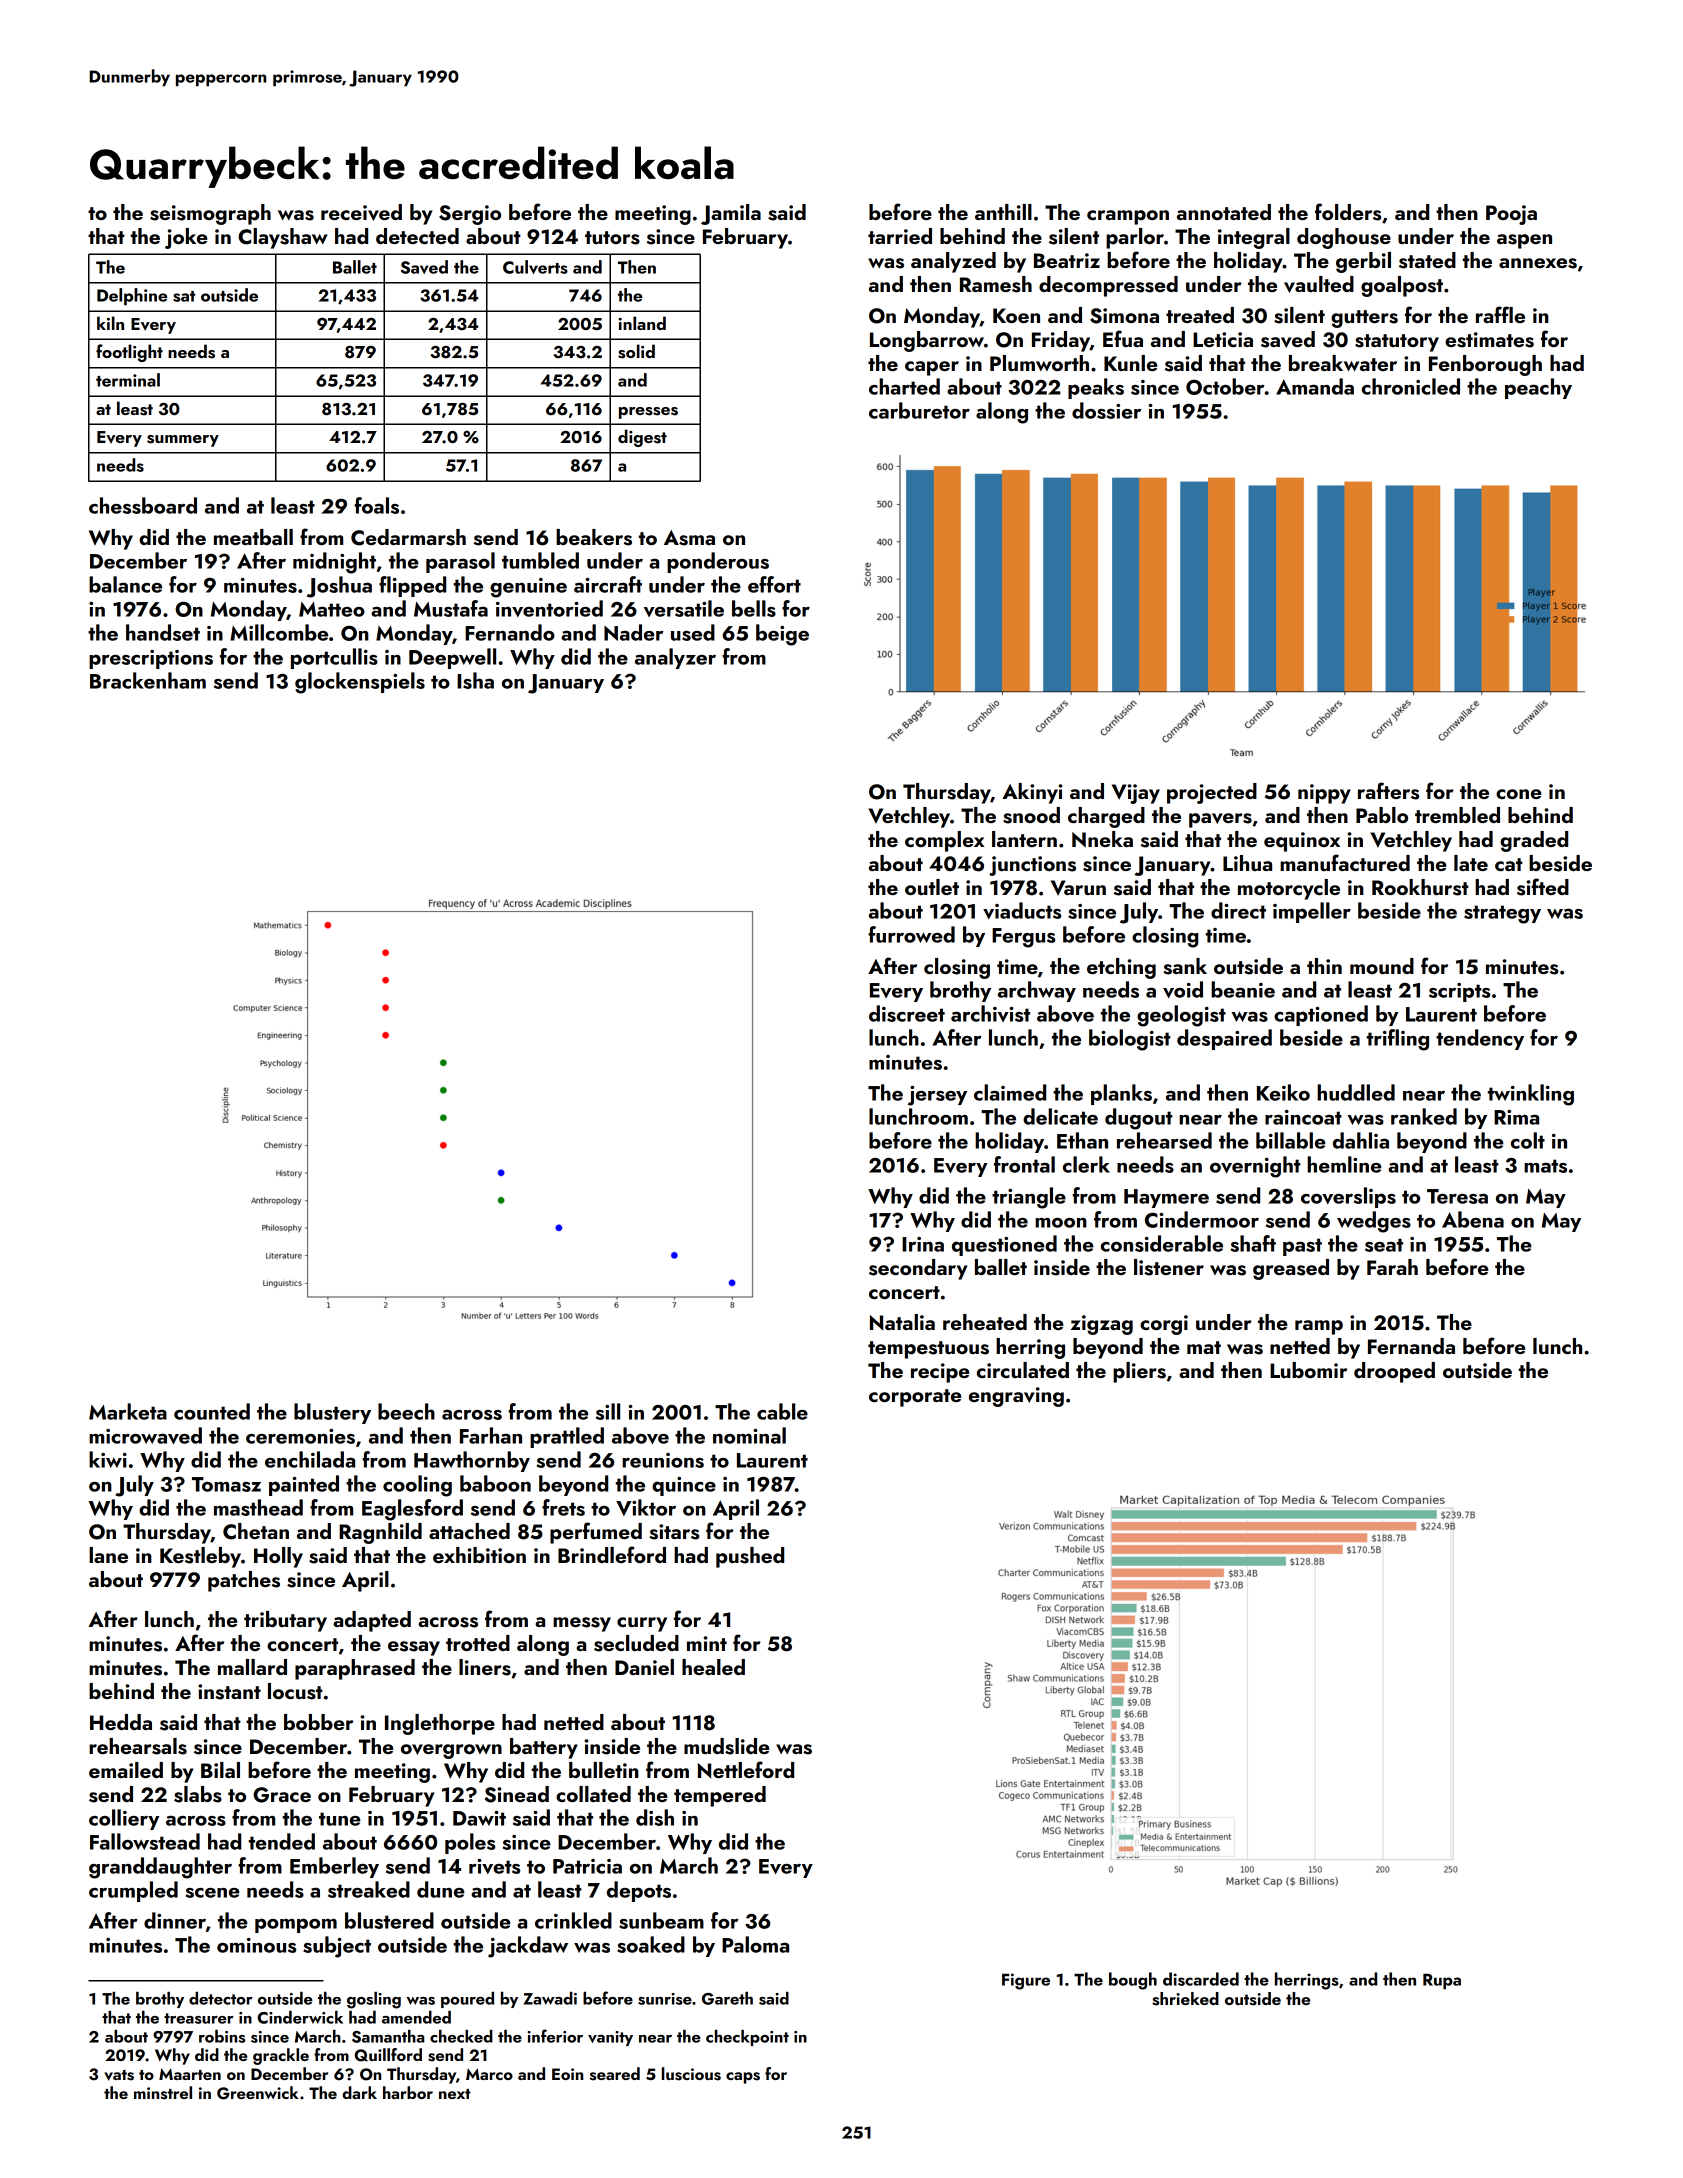 This screenshot has width=1683, height=2178. Describe the element at coordinates (212, 1411) in the screenshot. I see `counted` at that location.
